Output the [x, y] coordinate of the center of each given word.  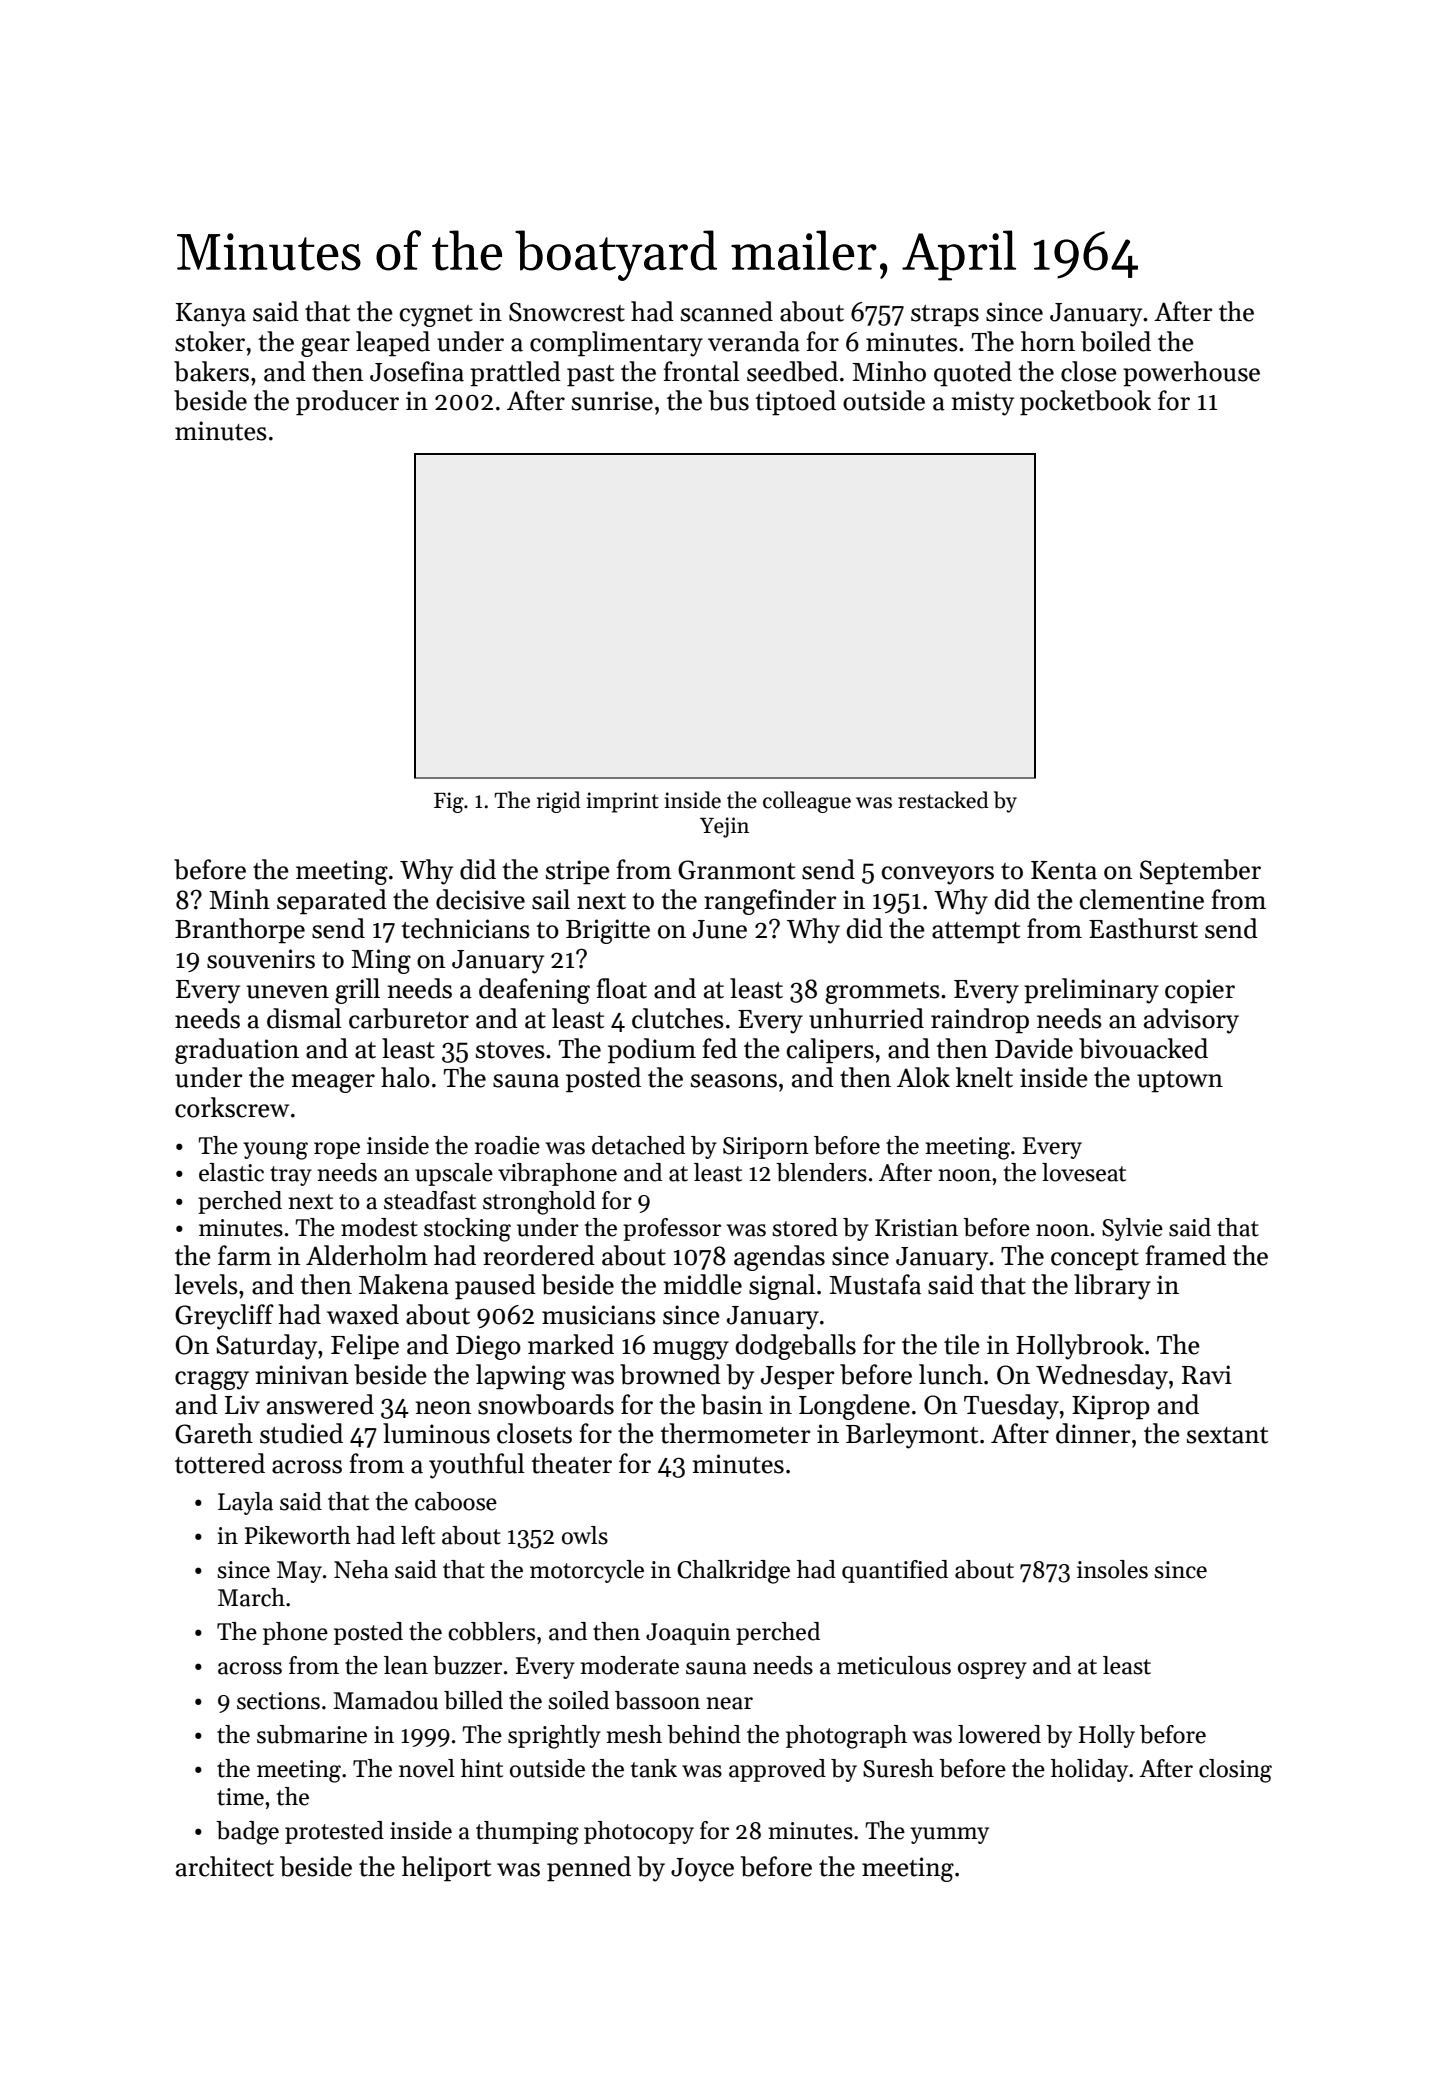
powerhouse [1191, 374]
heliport [446, 1869]
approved [777, 1770]
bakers [211, 371]
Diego [488, 1347]
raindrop [980, 1021]
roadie [507, 1145]
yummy [949, 1835]
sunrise [612, 401]
